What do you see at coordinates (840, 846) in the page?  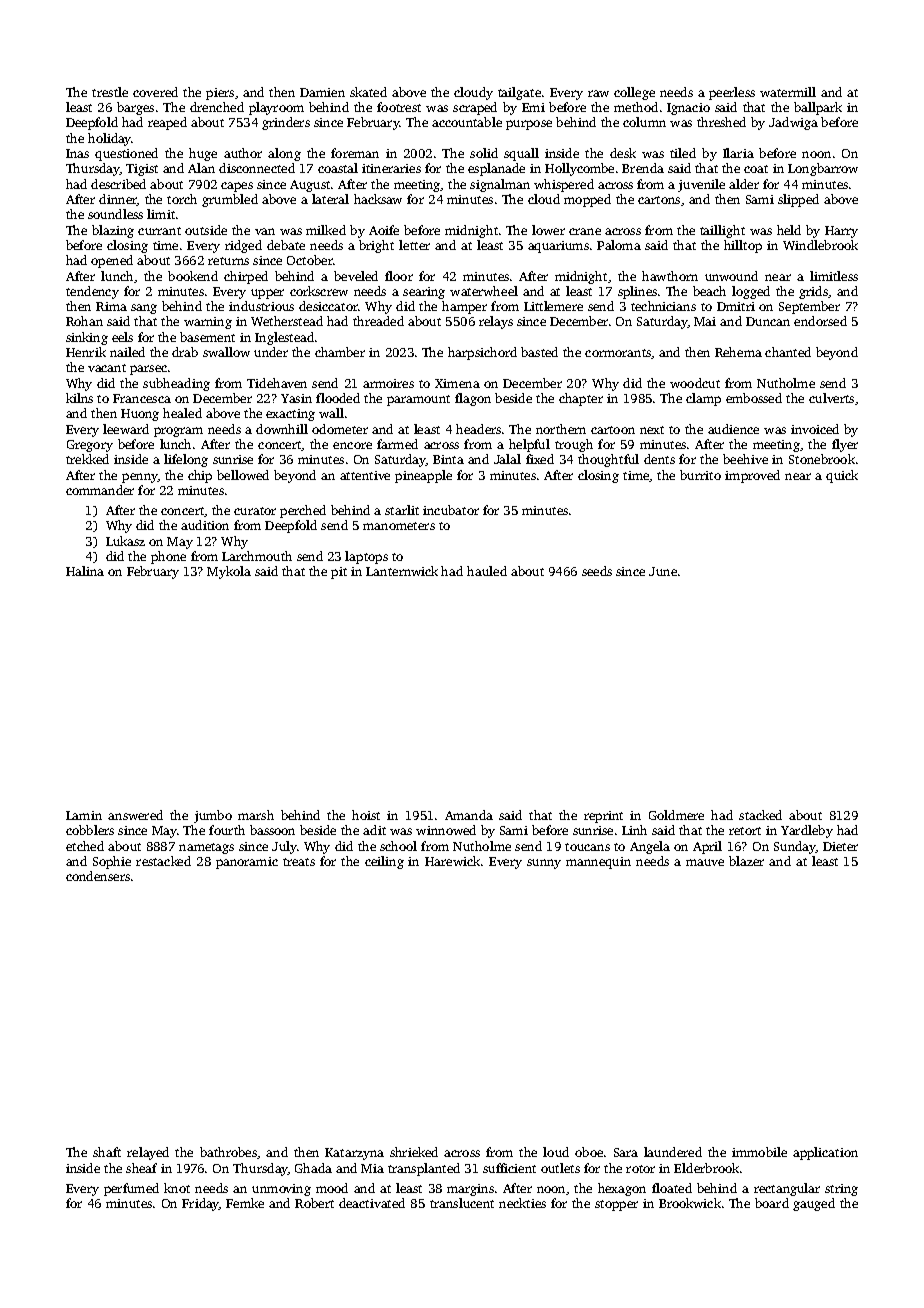 I see `Dieter` at bounding box center [840, 846].
